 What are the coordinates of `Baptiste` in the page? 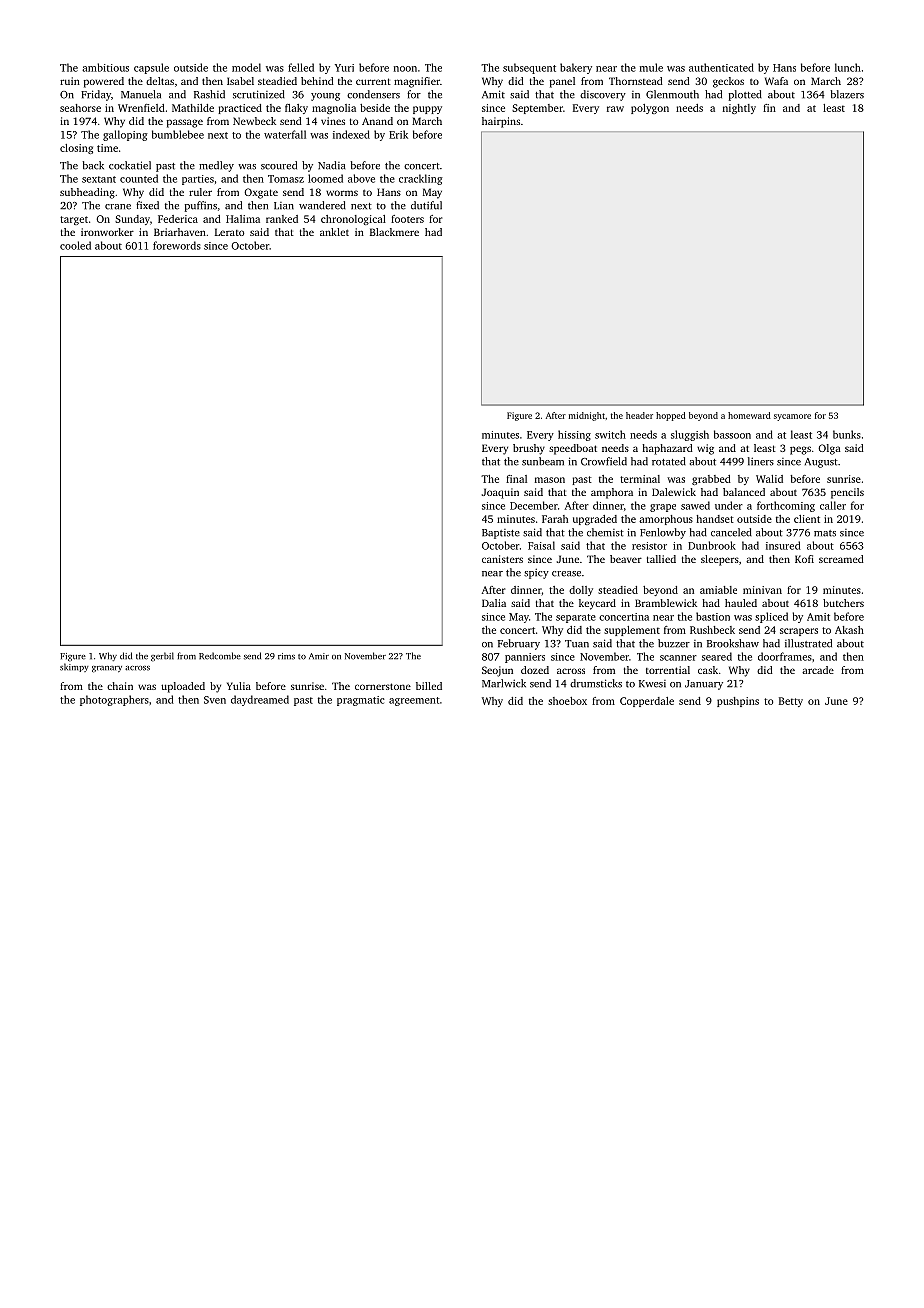 It's located at (501, 534).
